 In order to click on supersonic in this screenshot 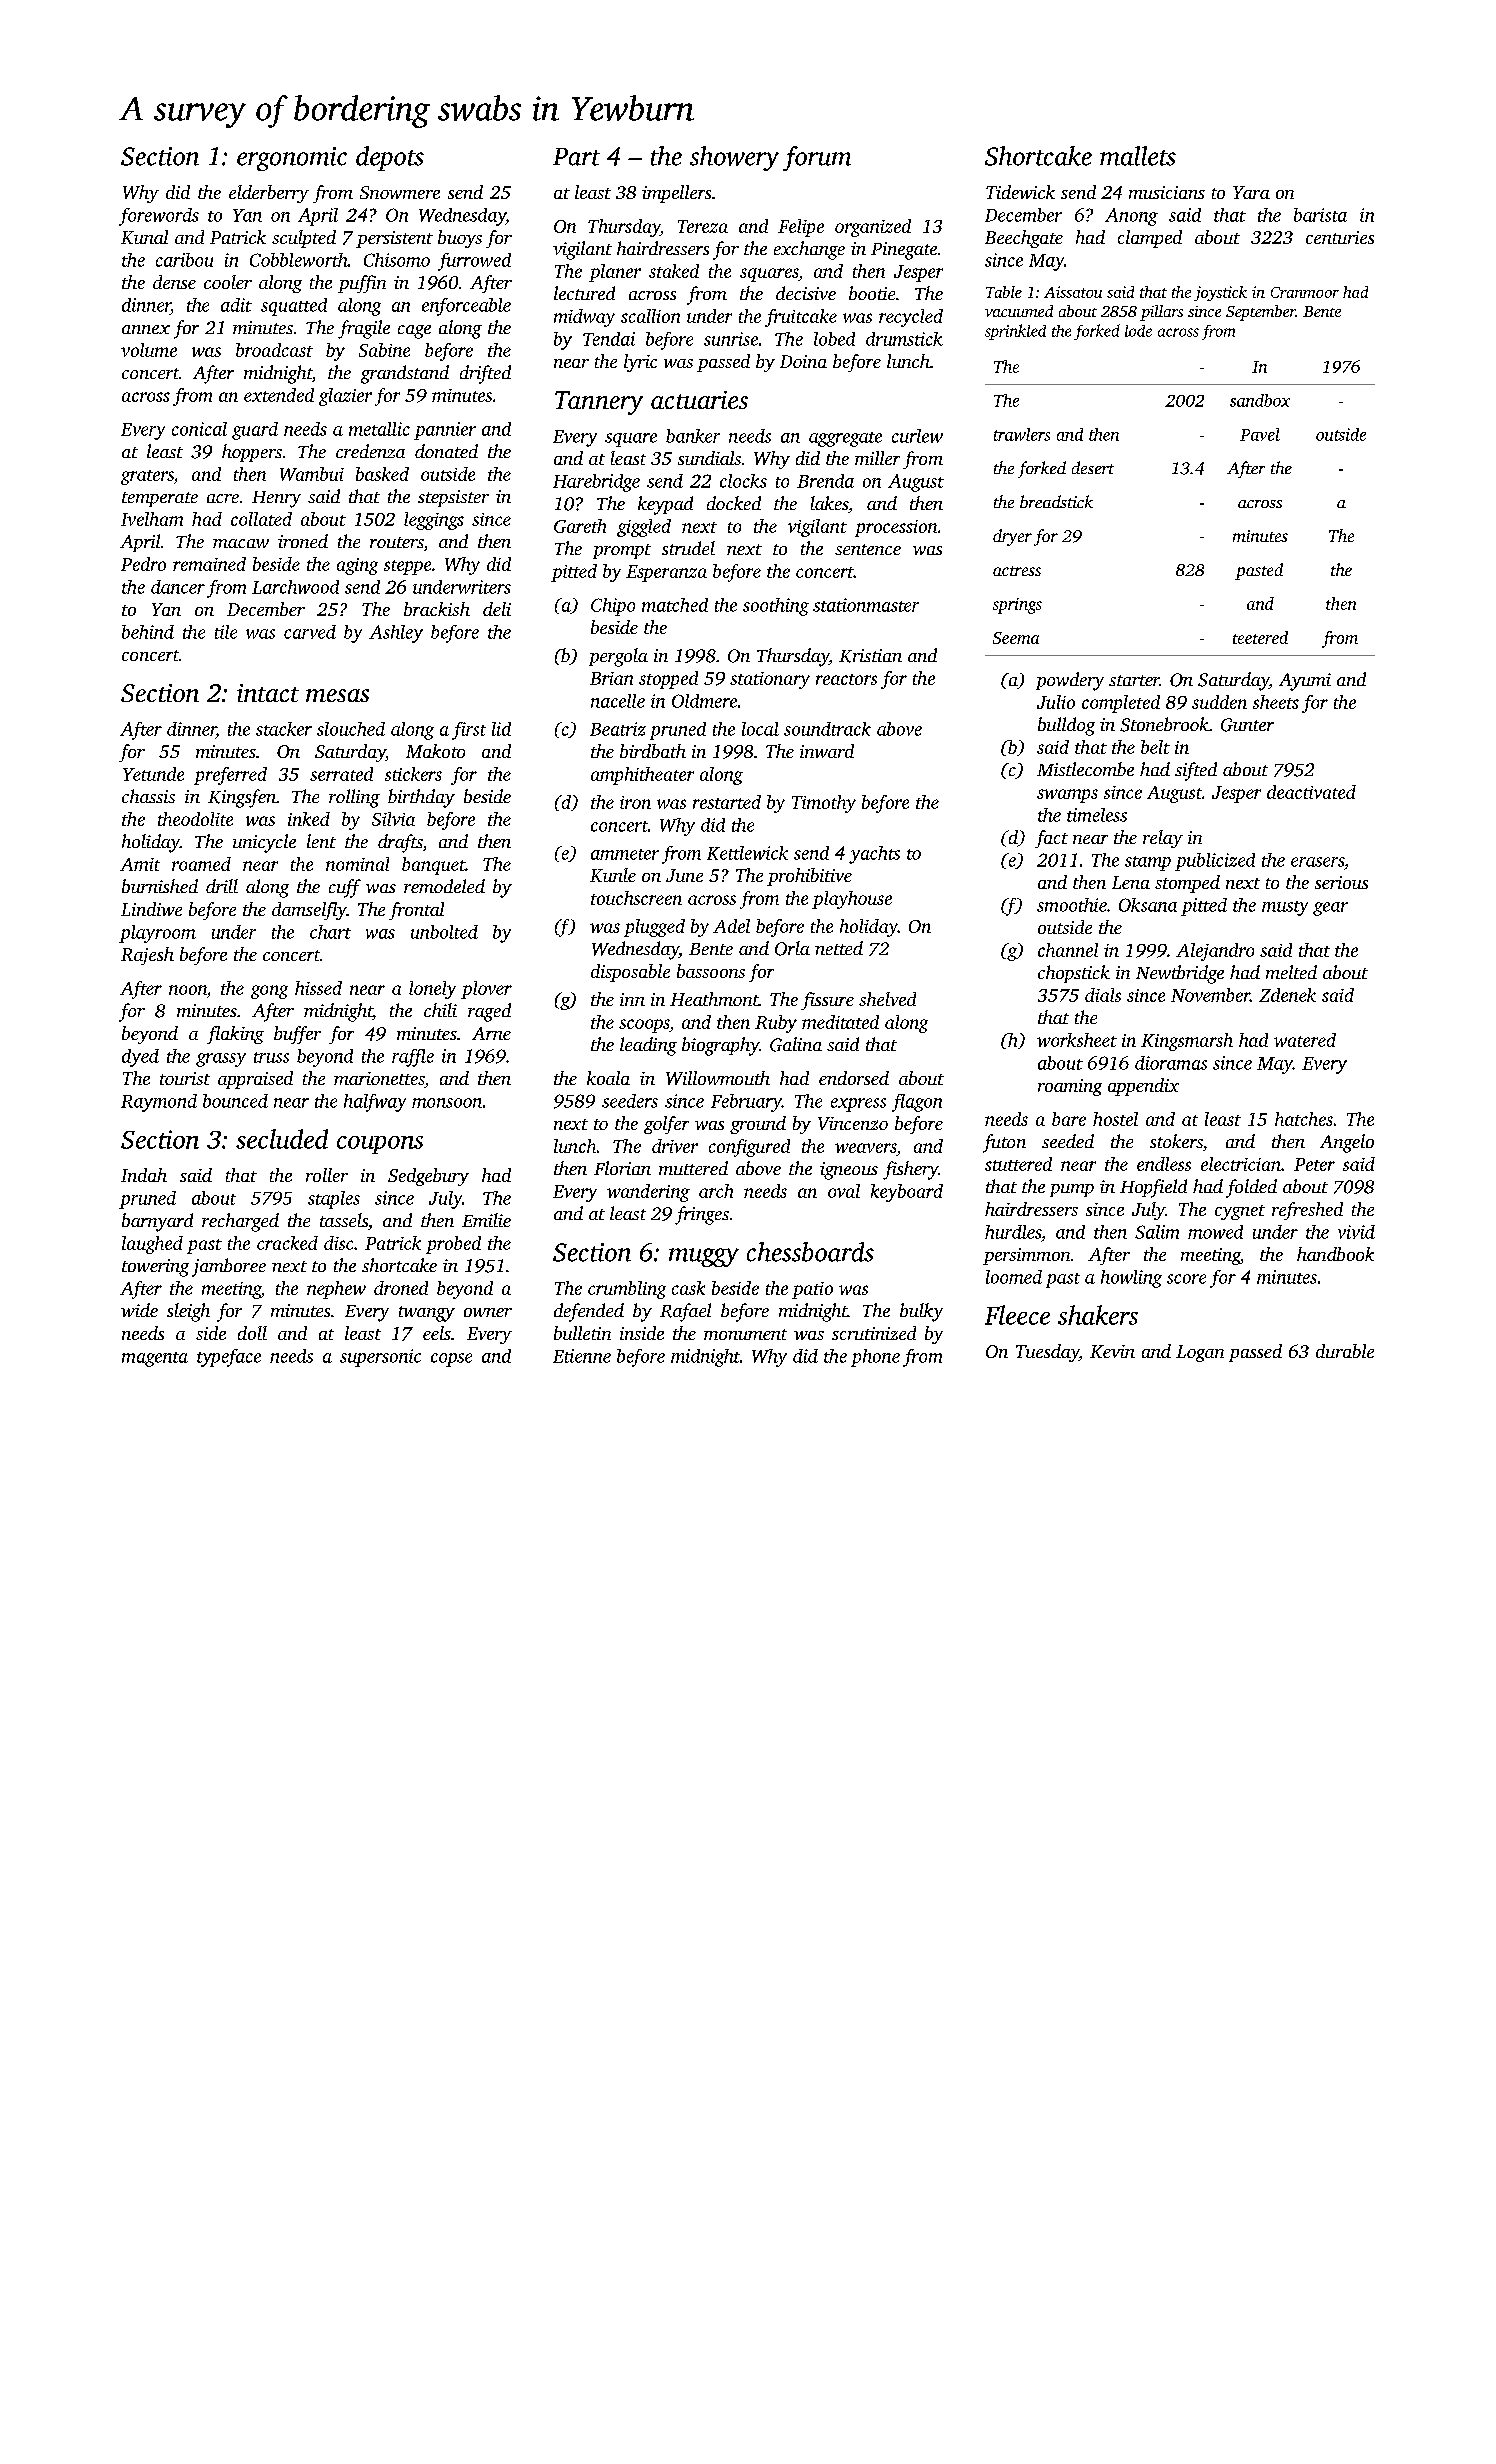, I will do `click(380, 1358)`.
